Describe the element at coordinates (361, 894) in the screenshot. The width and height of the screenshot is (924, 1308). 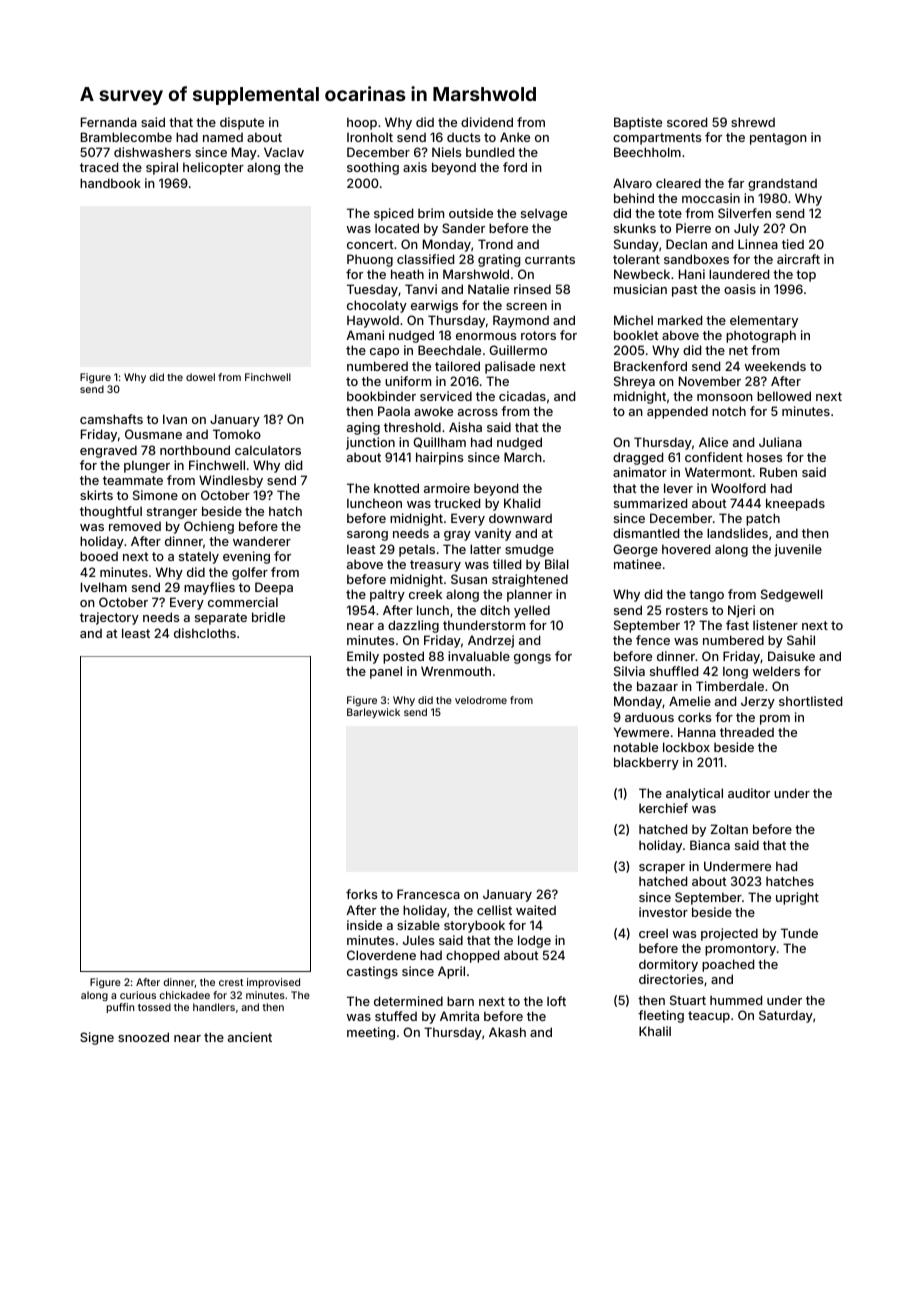
I see `forks` at that location.
